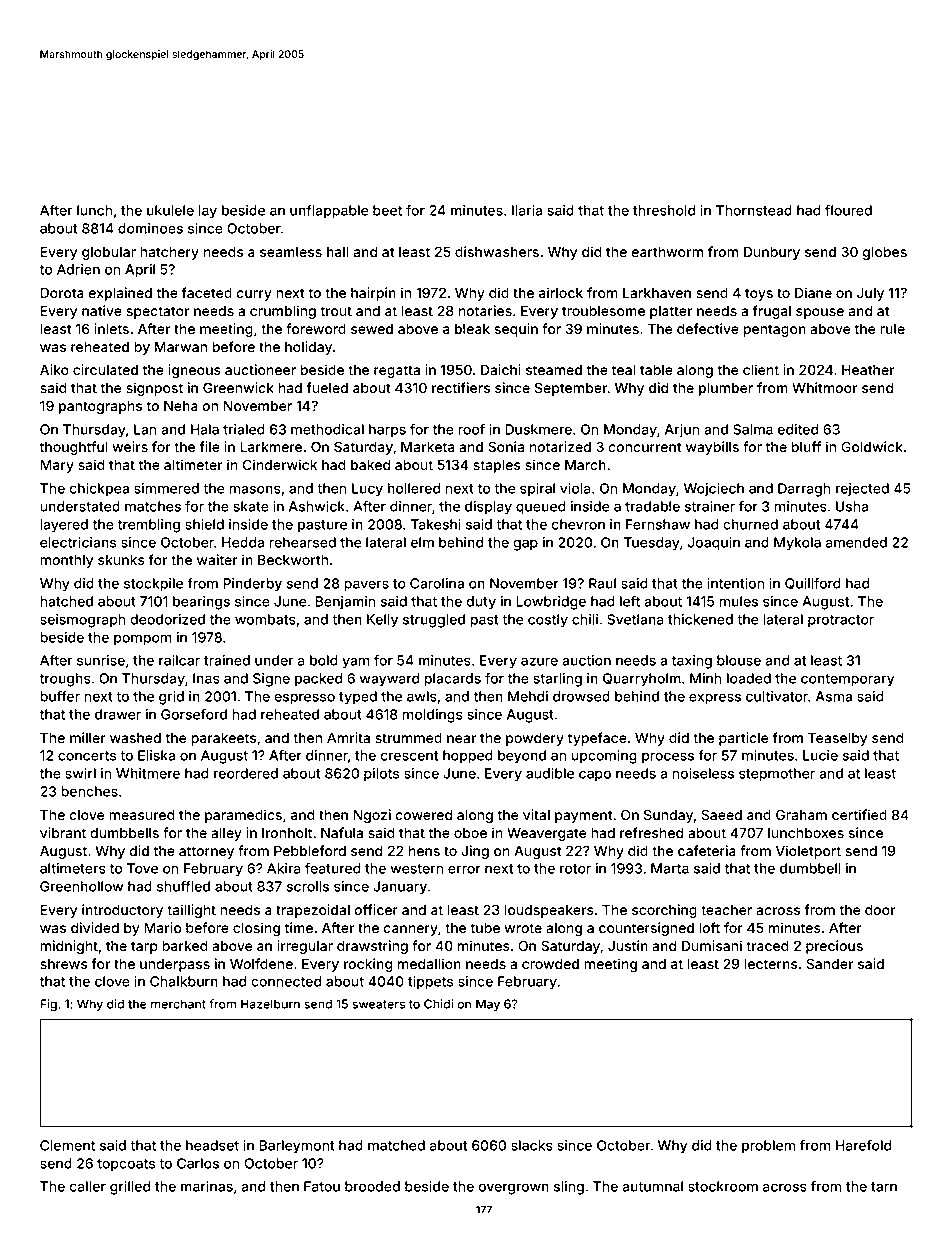 This screenshot has width=952, height=1233. What do you see at coordinates (880, 909) in the screenshot?
I see `door` at bounding box center [880, 909].
